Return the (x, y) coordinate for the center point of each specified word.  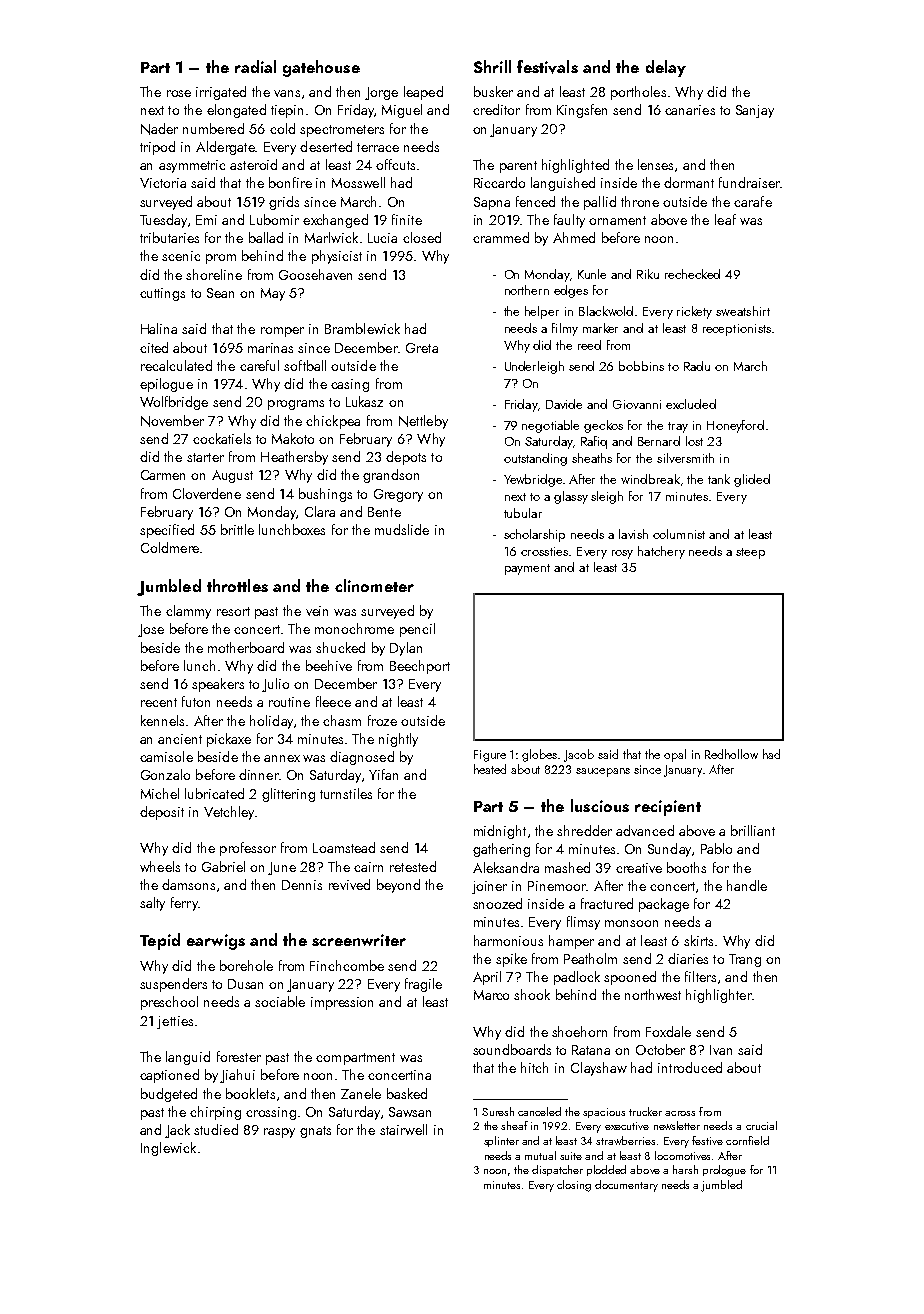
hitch (534, 1067)
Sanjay (755, 111)
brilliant (753, 830)
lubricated (214, 793)
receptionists (737, 330)
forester (239, 1056)
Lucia (382, 238)
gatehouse (321, 68)
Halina (159, 328)
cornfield (747, 1140)
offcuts (395, 164)
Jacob (579, 755)
